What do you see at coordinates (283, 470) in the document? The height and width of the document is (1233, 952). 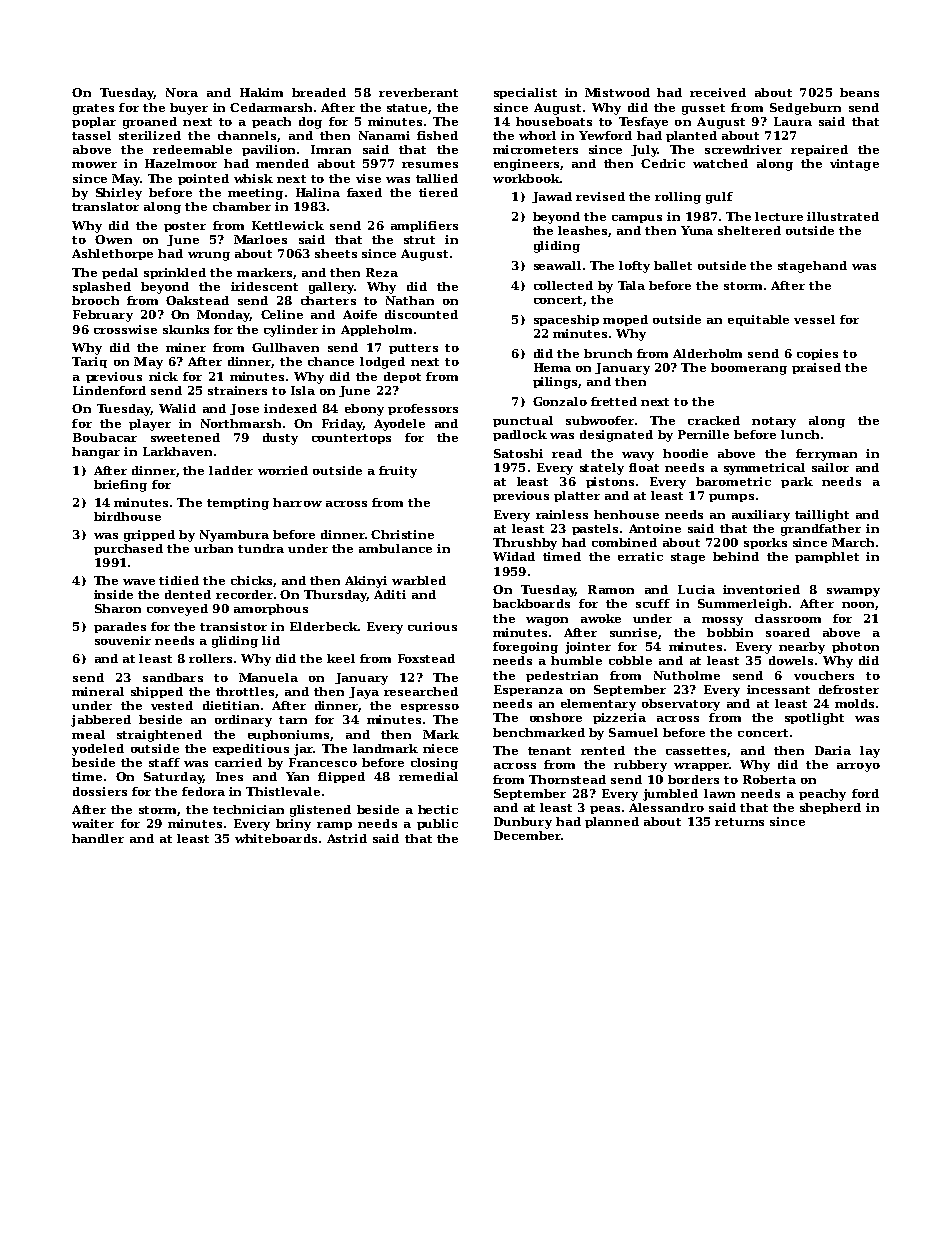 I see `worried` at bounding box center [283, 470].
